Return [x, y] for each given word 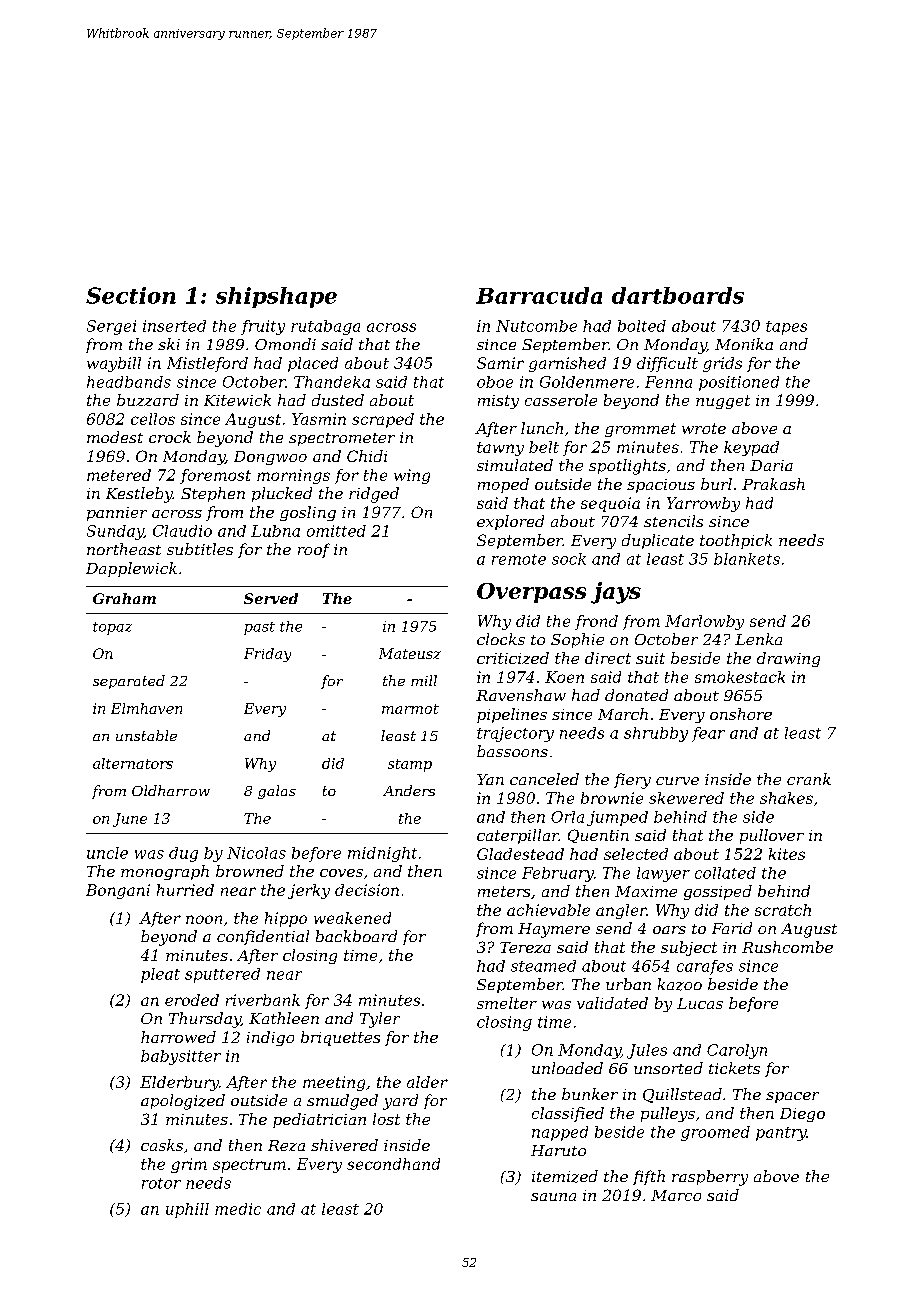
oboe [495, 382]
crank [809, 779]
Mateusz [410, 653]
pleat [160, 975]
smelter [507, 1003]
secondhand [393, 1164]
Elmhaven [146, 708]
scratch [783, 910]
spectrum [249, 1166]
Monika [744, 344]
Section [131, 295]
